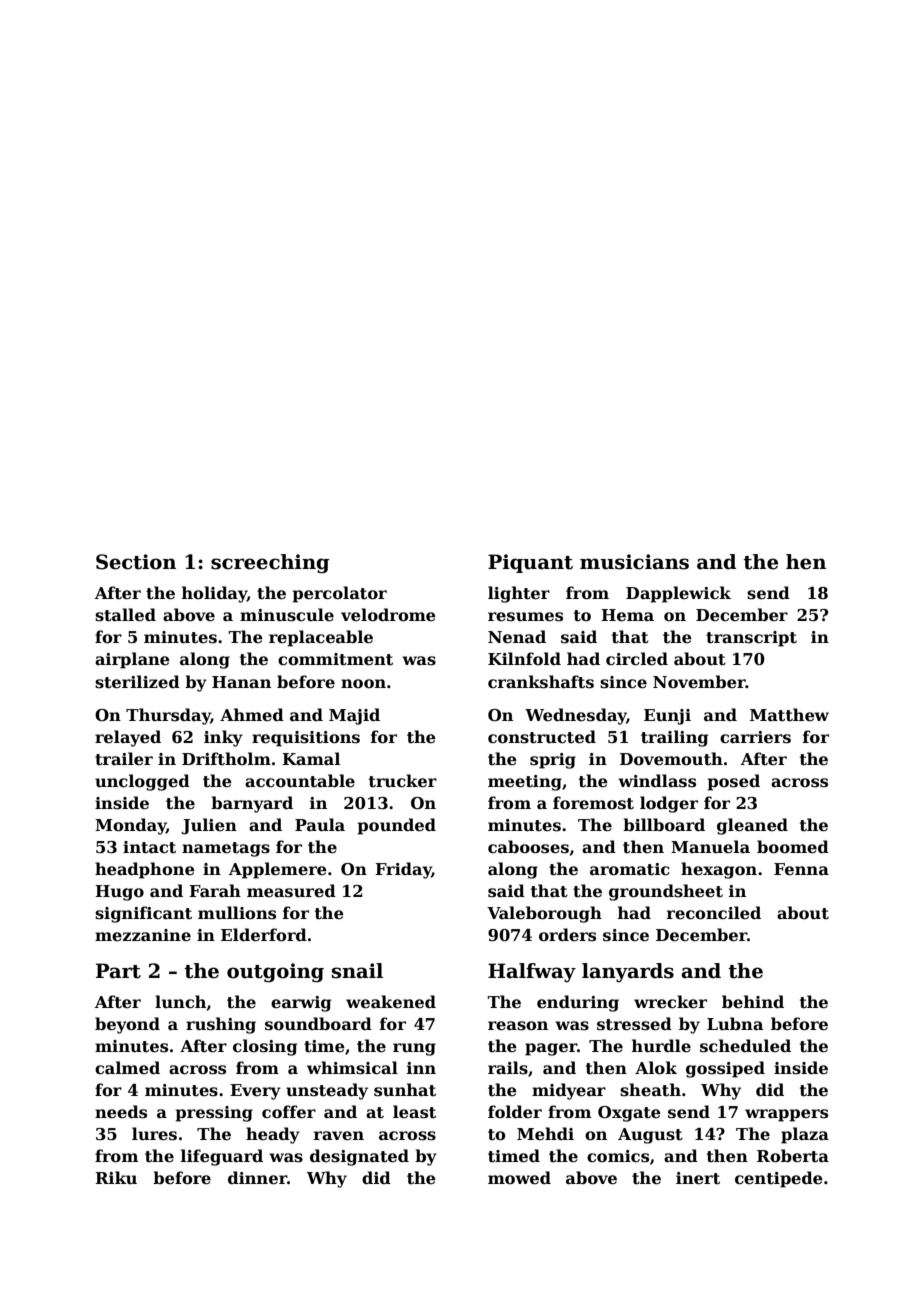  I want to click on lighter, so click(519, 594).
